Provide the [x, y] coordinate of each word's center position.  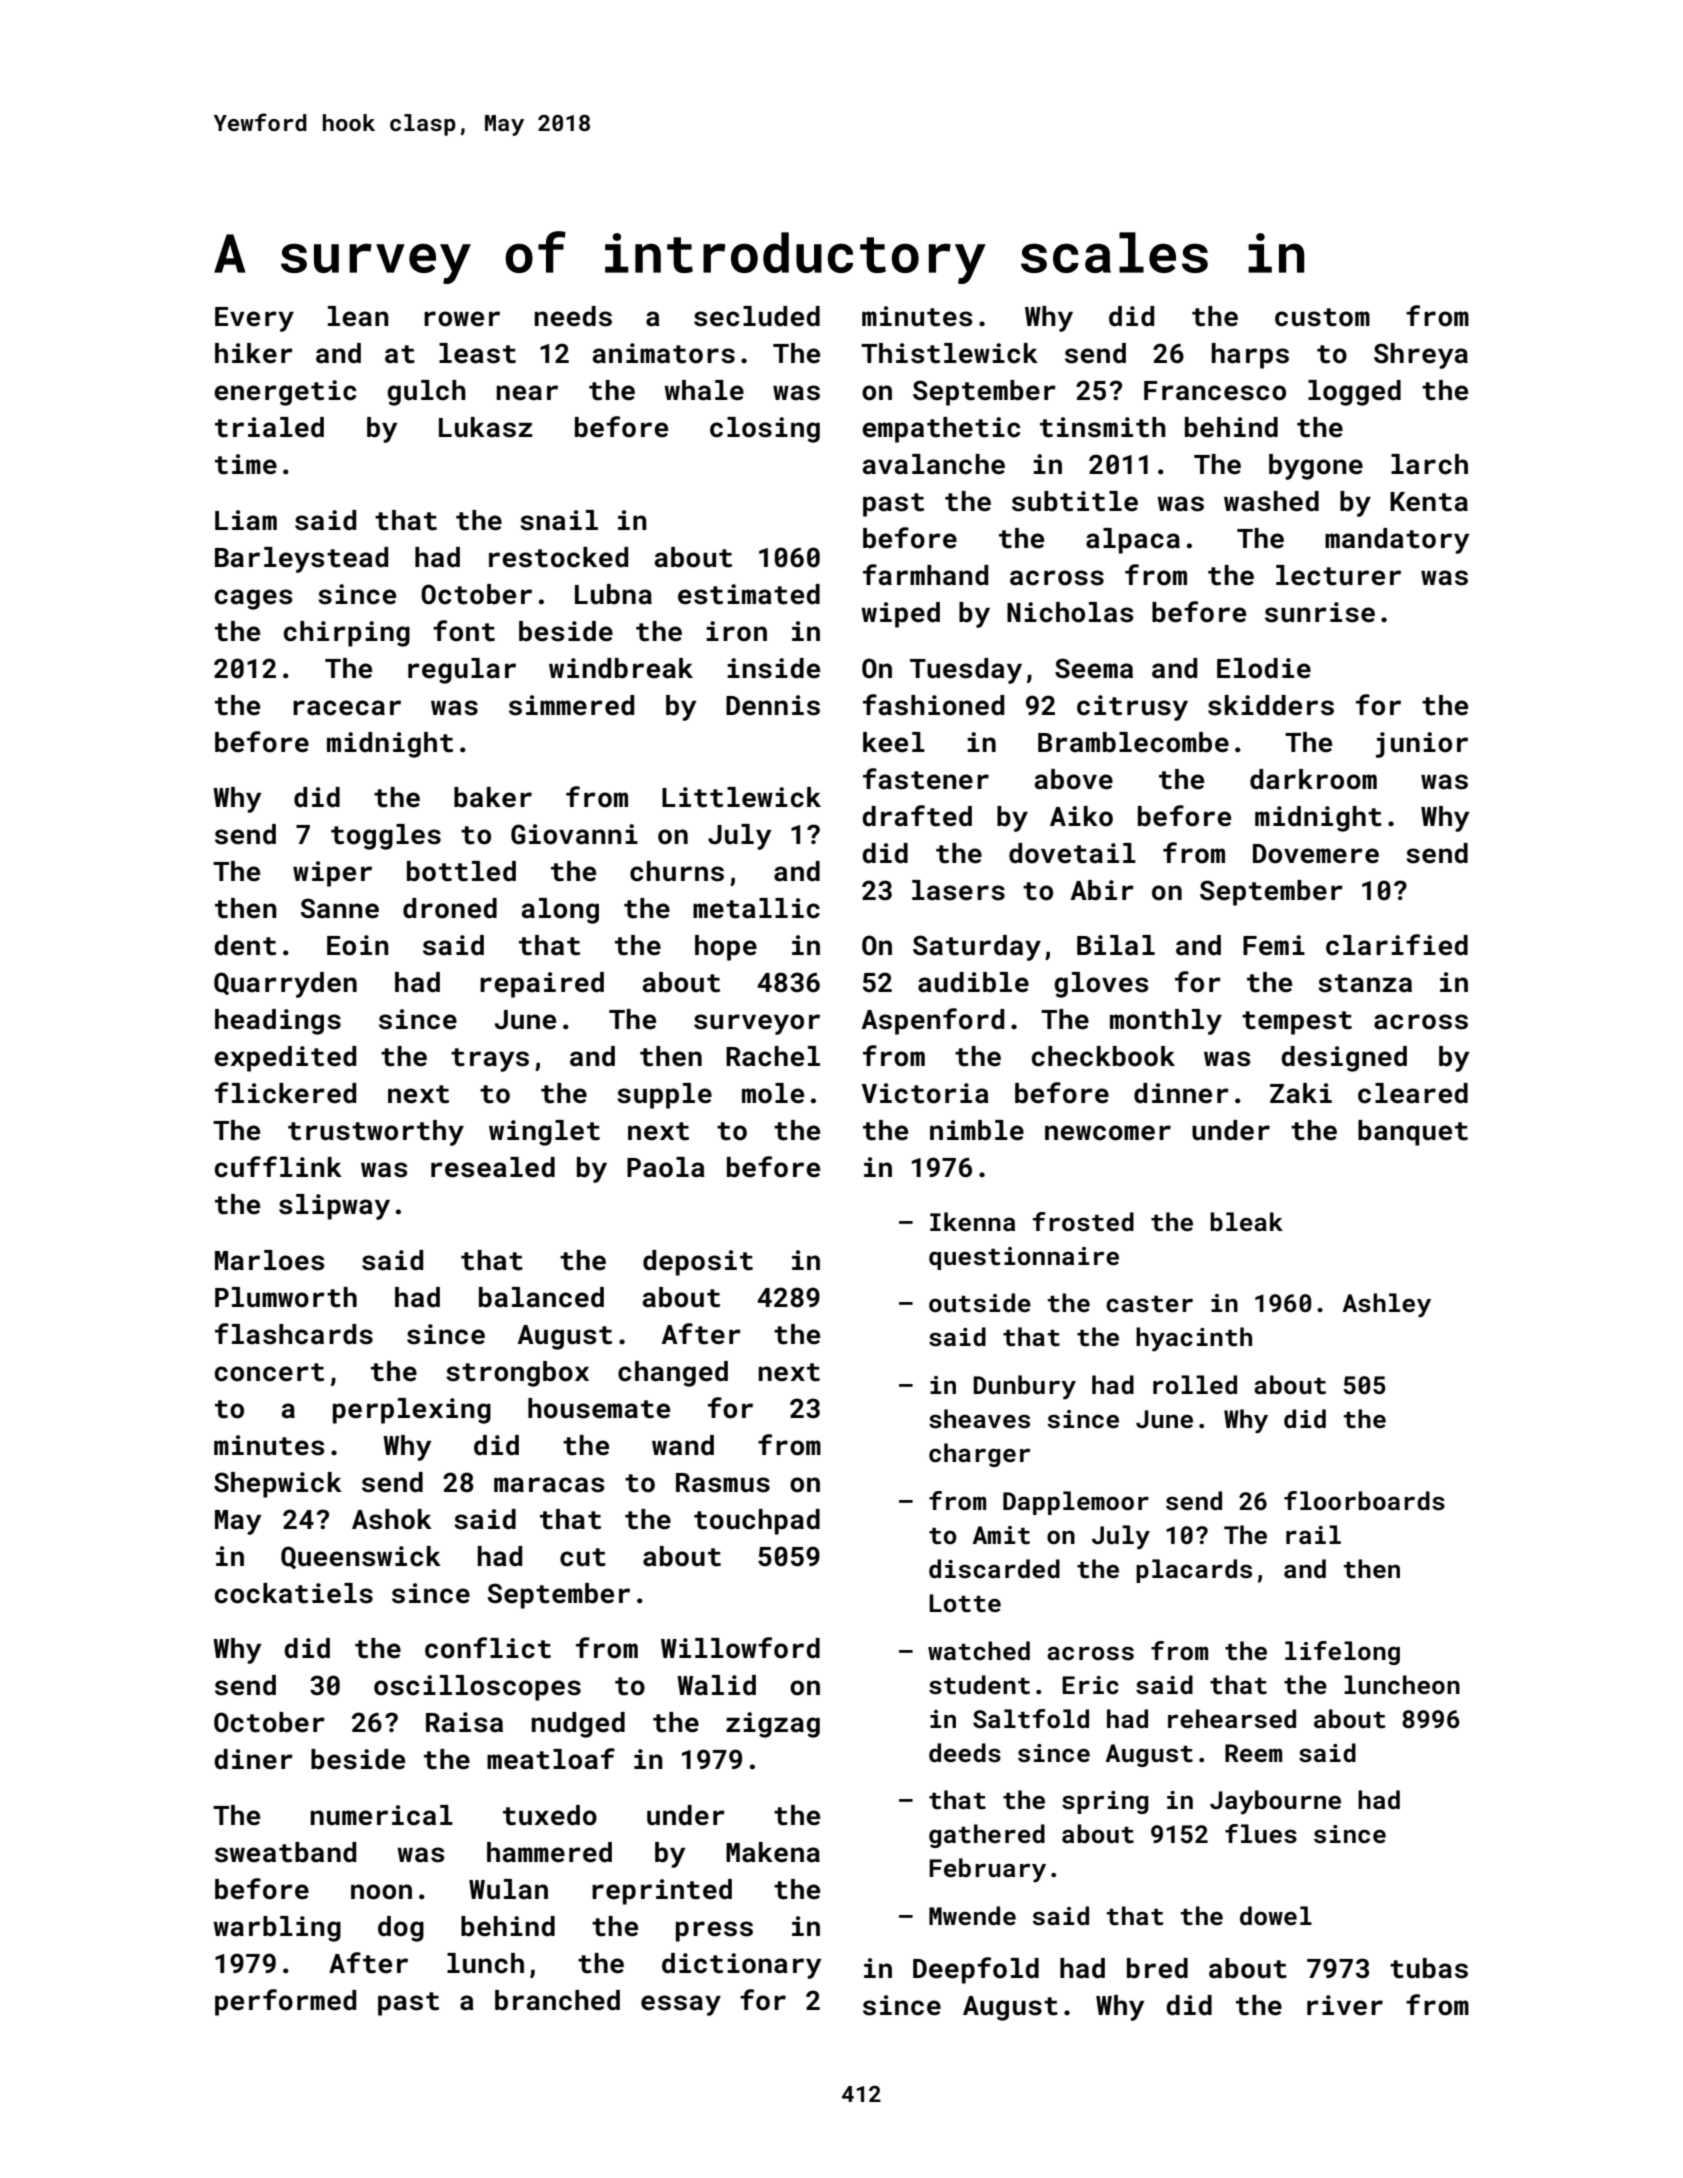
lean [358, 316]
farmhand [925, 575]
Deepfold [976, 1970]
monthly [1166, 1022]
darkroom [1313, 779]
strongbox [517, 1374]
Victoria [925, 1093]
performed [285, 2002]
